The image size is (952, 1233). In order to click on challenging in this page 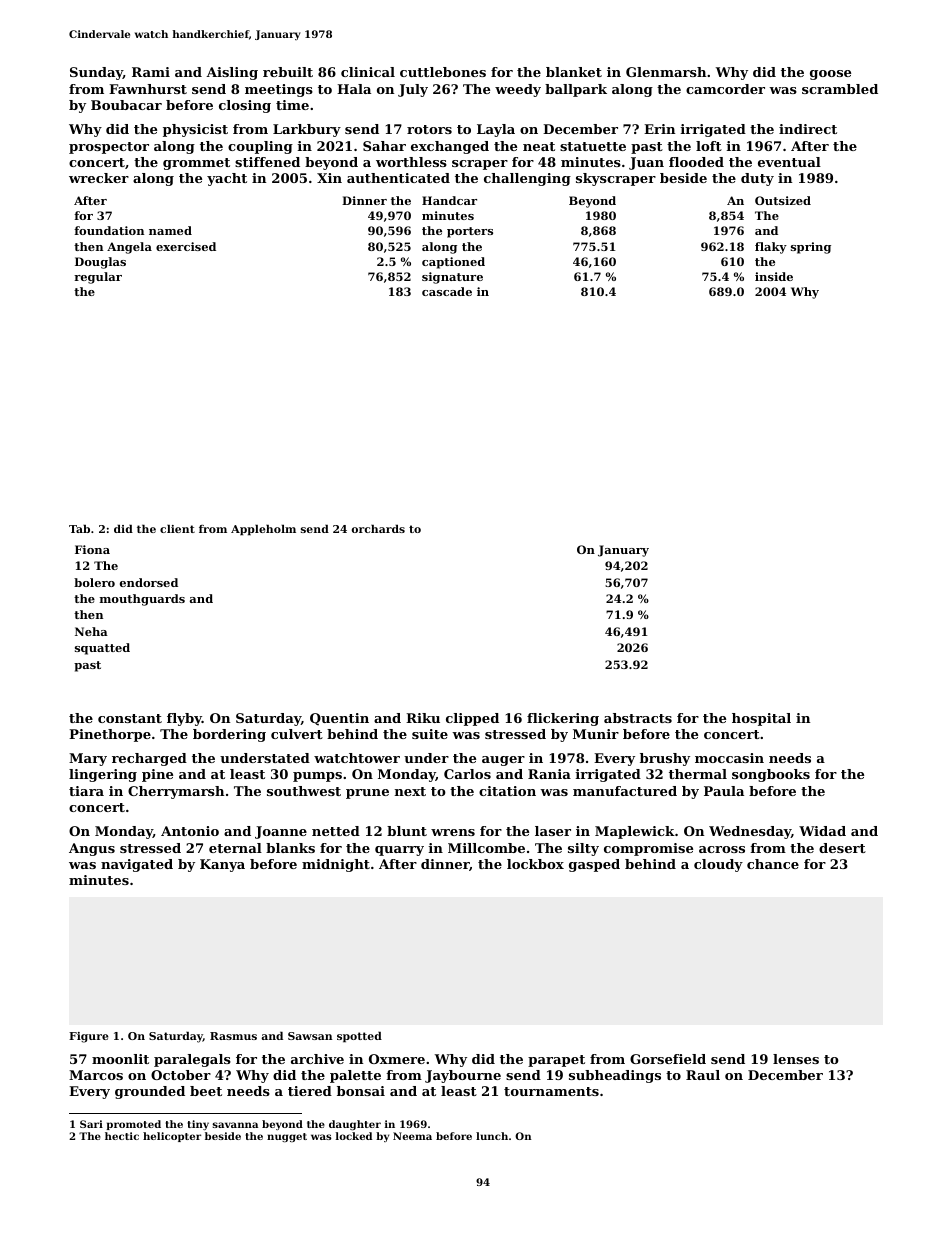, I will do `click(527, 179)`.
